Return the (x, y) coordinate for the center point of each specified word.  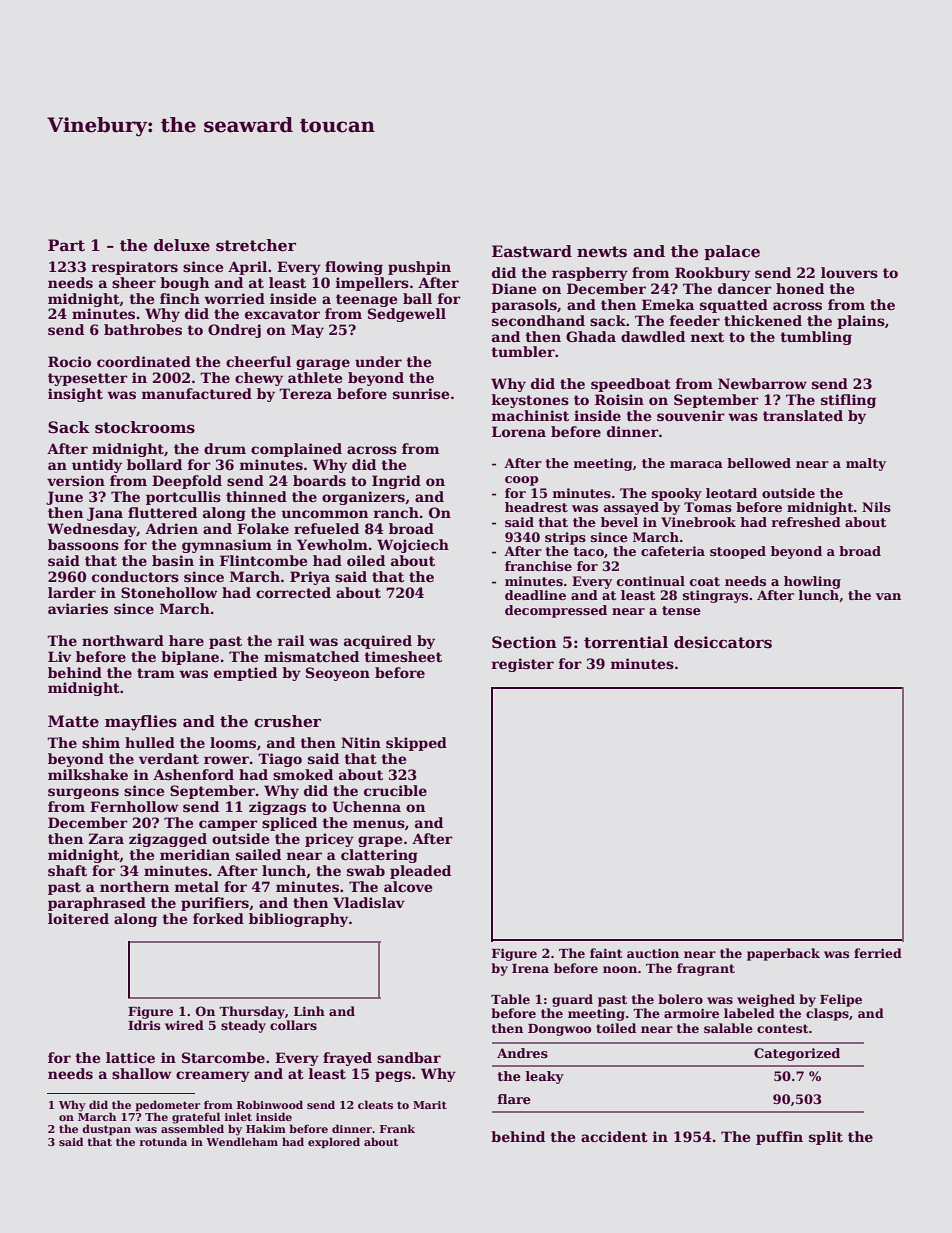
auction (653, 953)
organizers (363, 498)
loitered (78, 918)
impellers (372, 284)
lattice (130, 1057)
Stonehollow (169, 592)
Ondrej (234, 331)
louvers (849, 272)
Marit (430, 1105)
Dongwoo (559, 1030)
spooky (677, 494)
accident (614, 1136)
